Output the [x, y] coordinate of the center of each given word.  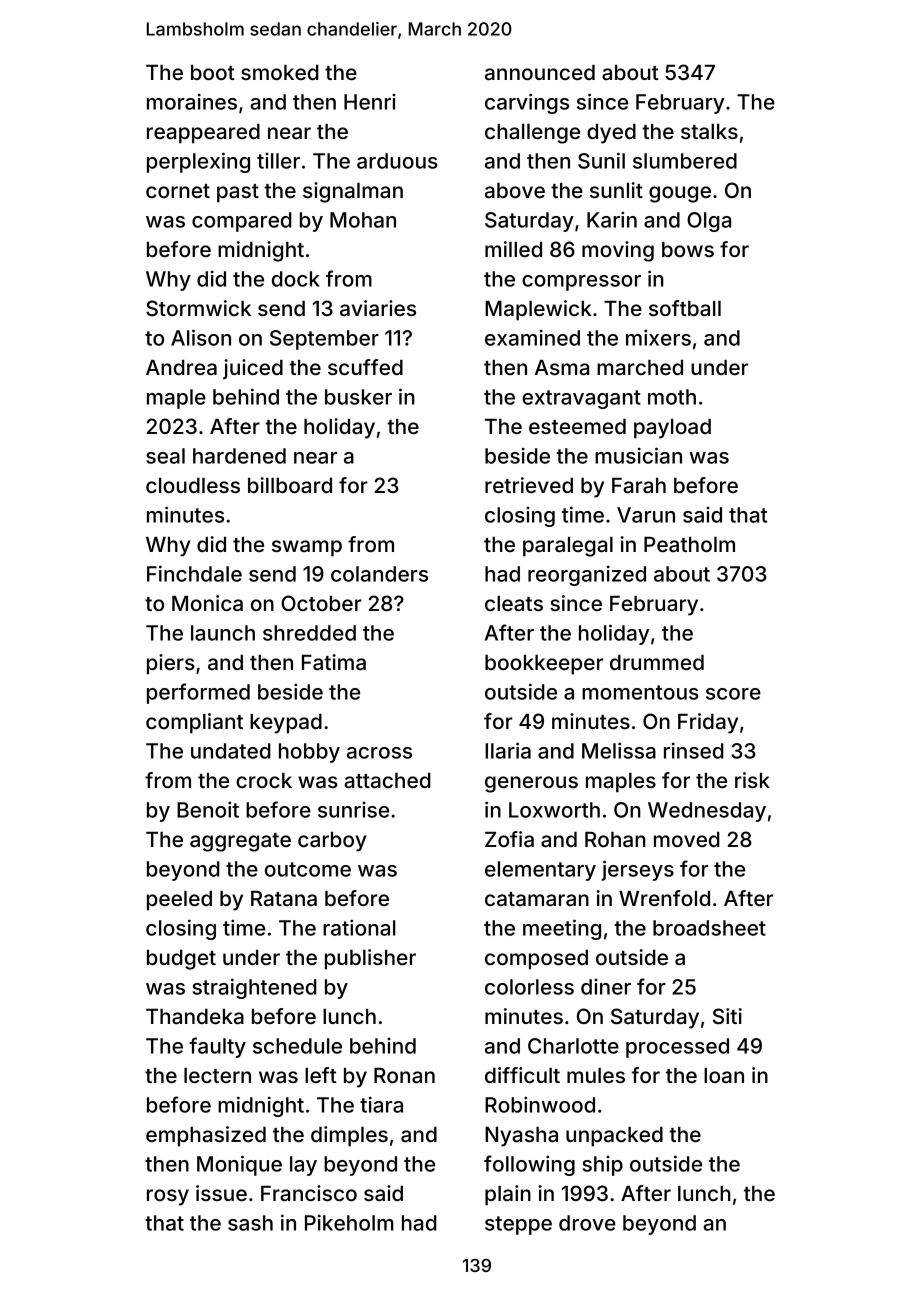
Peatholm [689, 545]
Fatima [334, 662]
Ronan [404, 1076]
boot [213, 72]
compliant [194, 723]
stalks [709, 131]
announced [540, 73]
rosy [168, 1197]
